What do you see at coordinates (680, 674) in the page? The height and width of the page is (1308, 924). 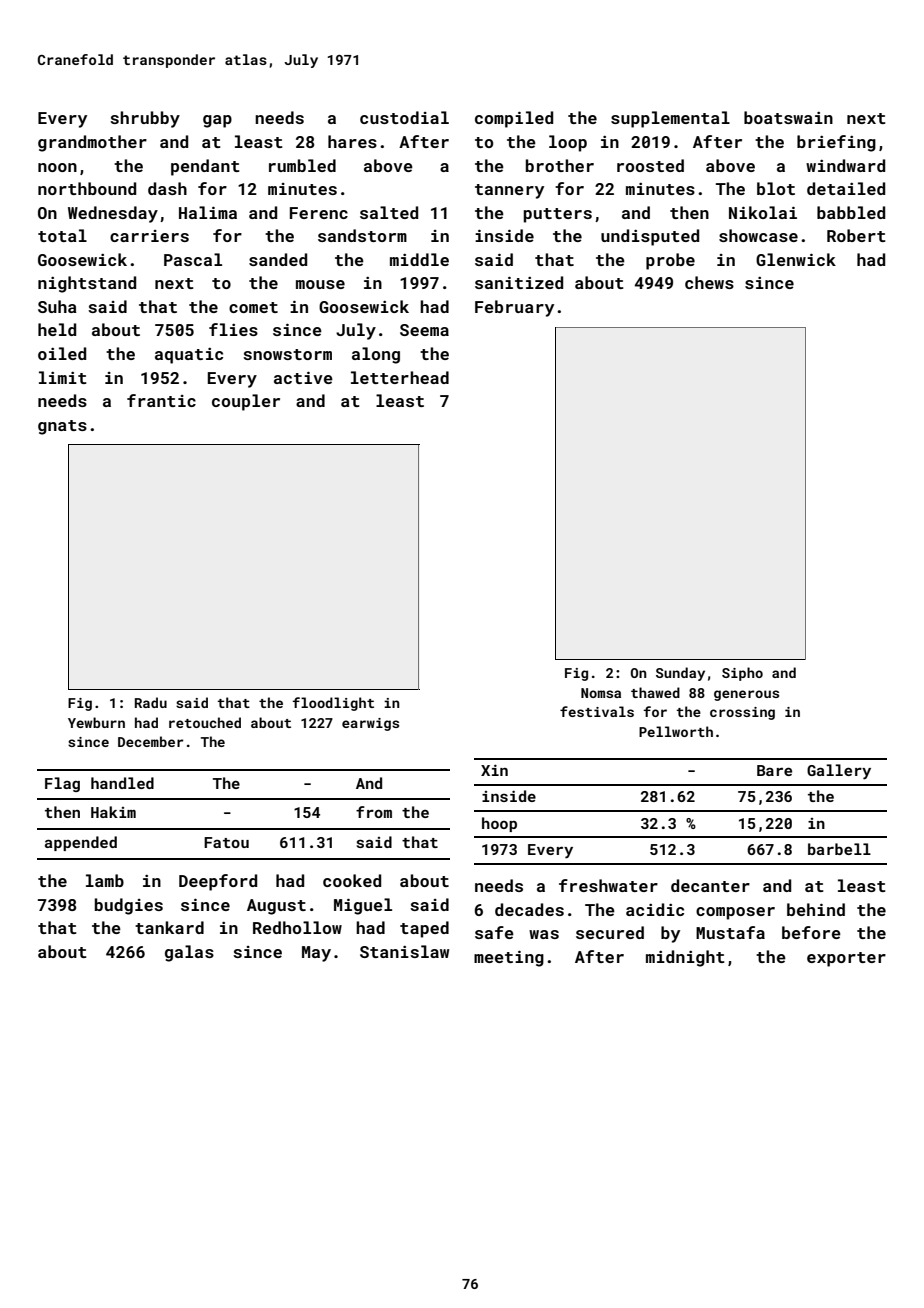 I see `Sunday` at bounding box center [680, 674].
